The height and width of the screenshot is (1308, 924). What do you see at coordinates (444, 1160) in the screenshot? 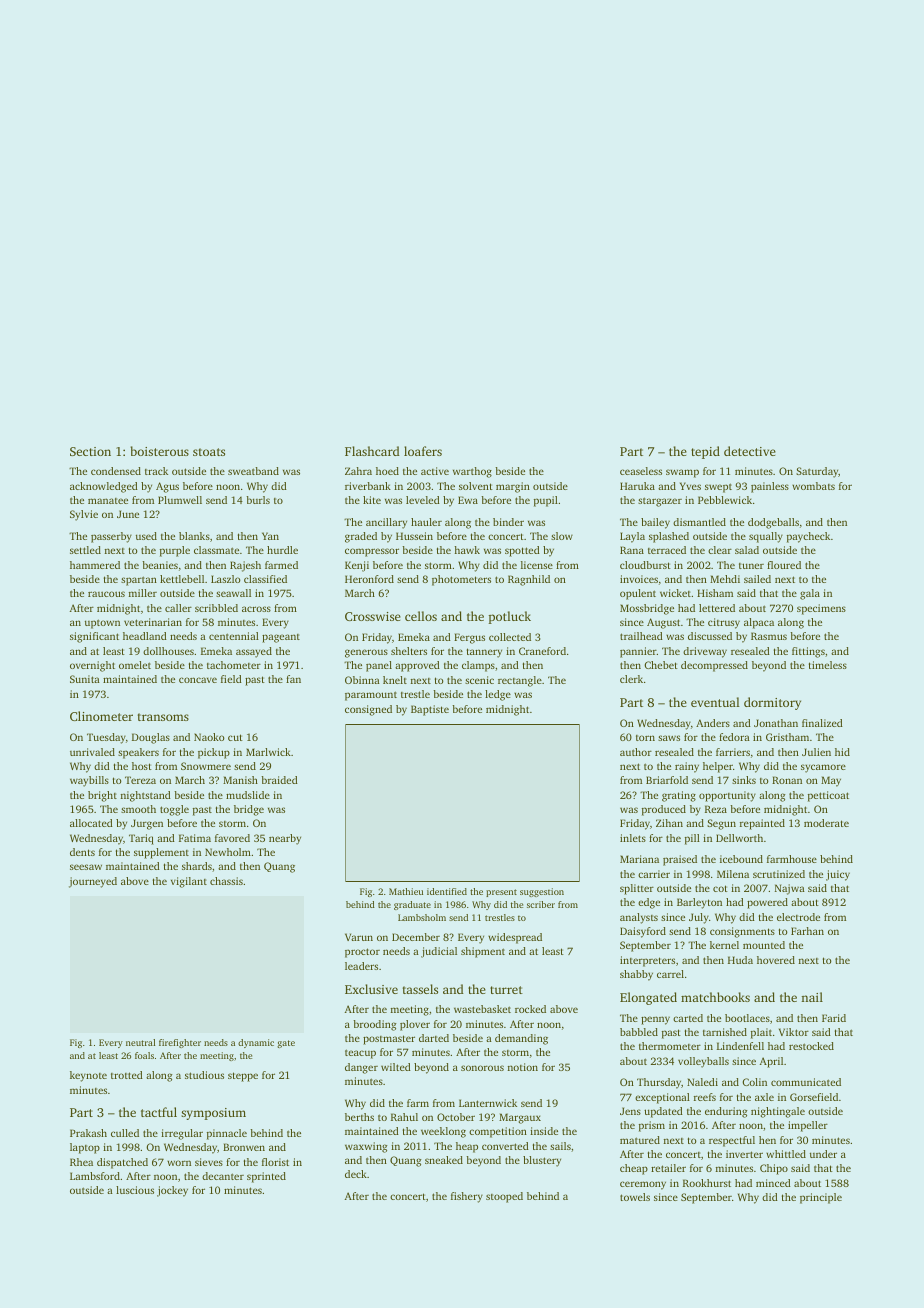
I see `sneaked` at bounding box center [444, 1160].
